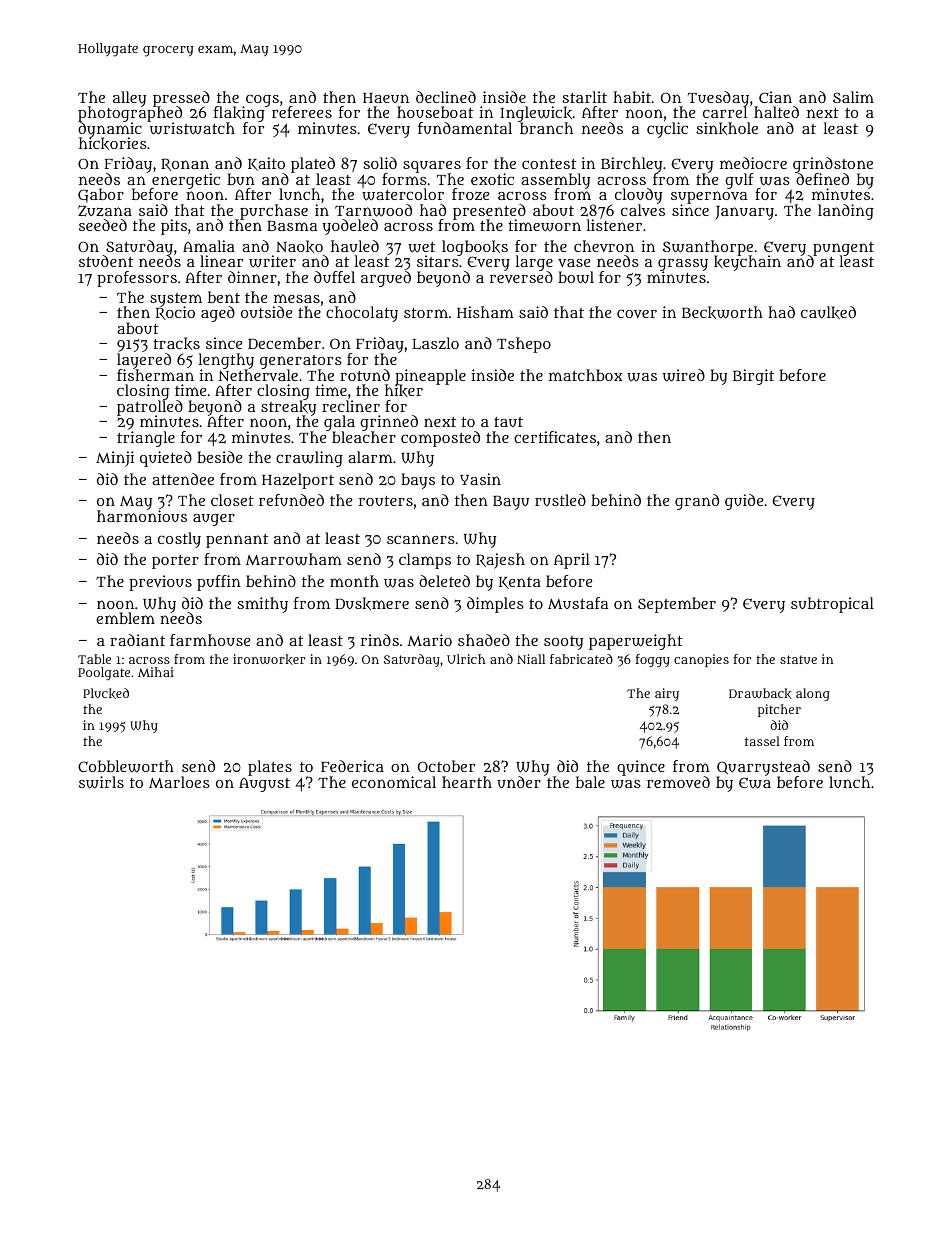 This screenshot has height=1233, width=952. Describe the element at coordinates (214, 520) in the screenshot. I see `auger` at that location.
